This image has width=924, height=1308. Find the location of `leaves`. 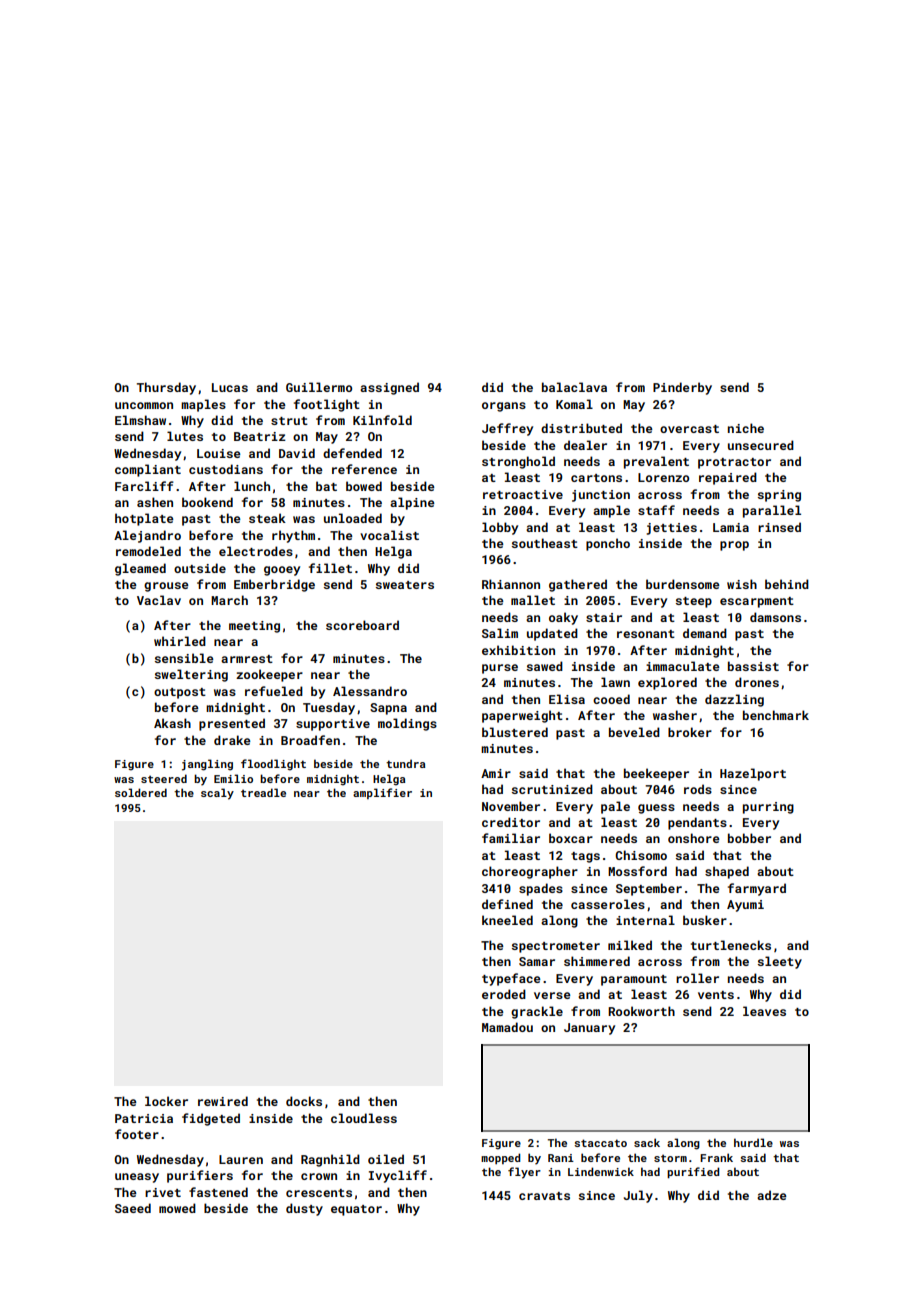

leaves is located at coordinates (764, 1011).
